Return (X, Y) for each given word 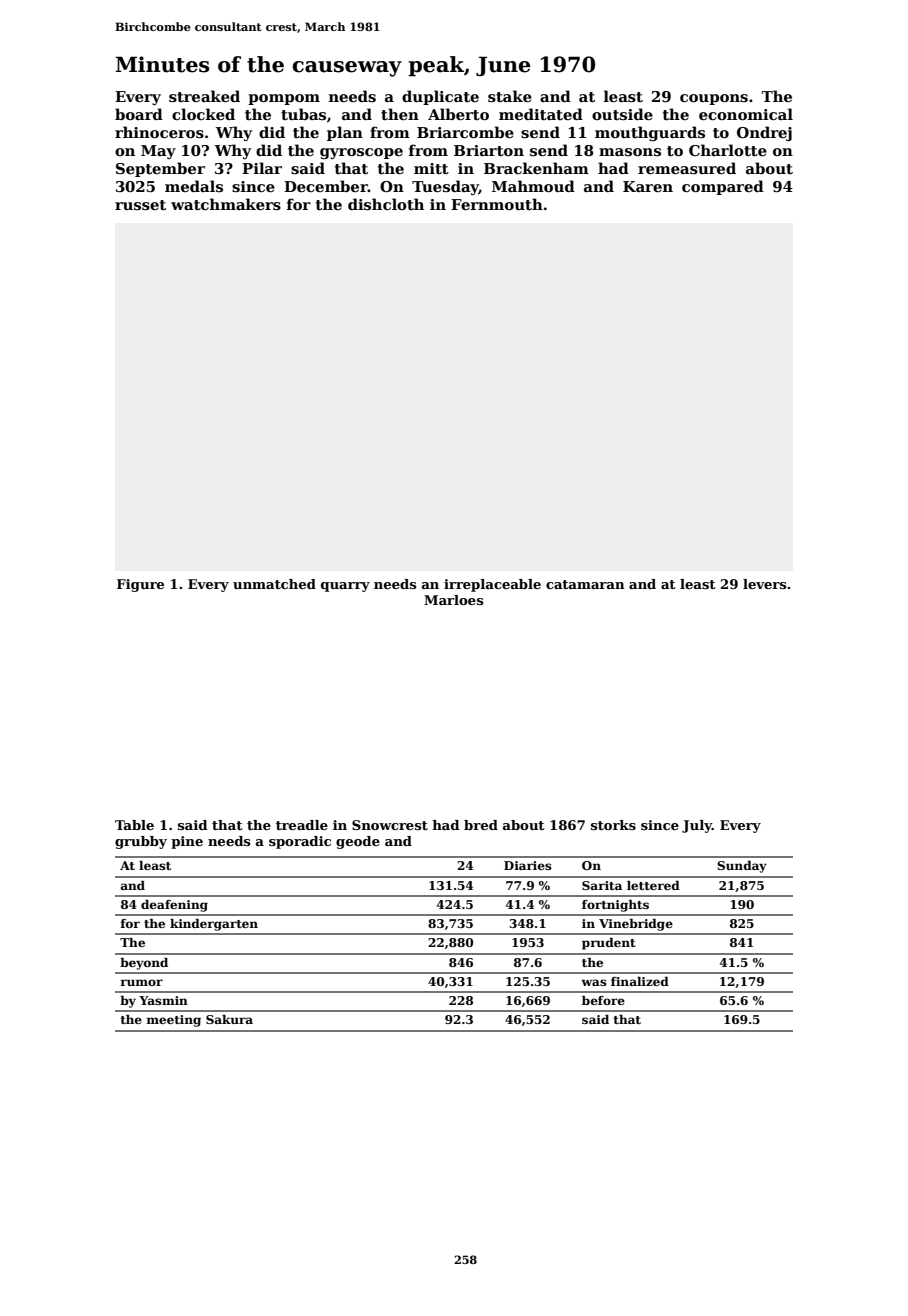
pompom (284, 99)
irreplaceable (492, 585)
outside (622, 114)
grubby (141, 842)
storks (613, 825)
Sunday (742, 867)
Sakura (229, 1019)
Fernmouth (497, 204)
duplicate (440, 97)
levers (764, 584)
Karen (648, 186)
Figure (140, 585)
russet (140, 205)
